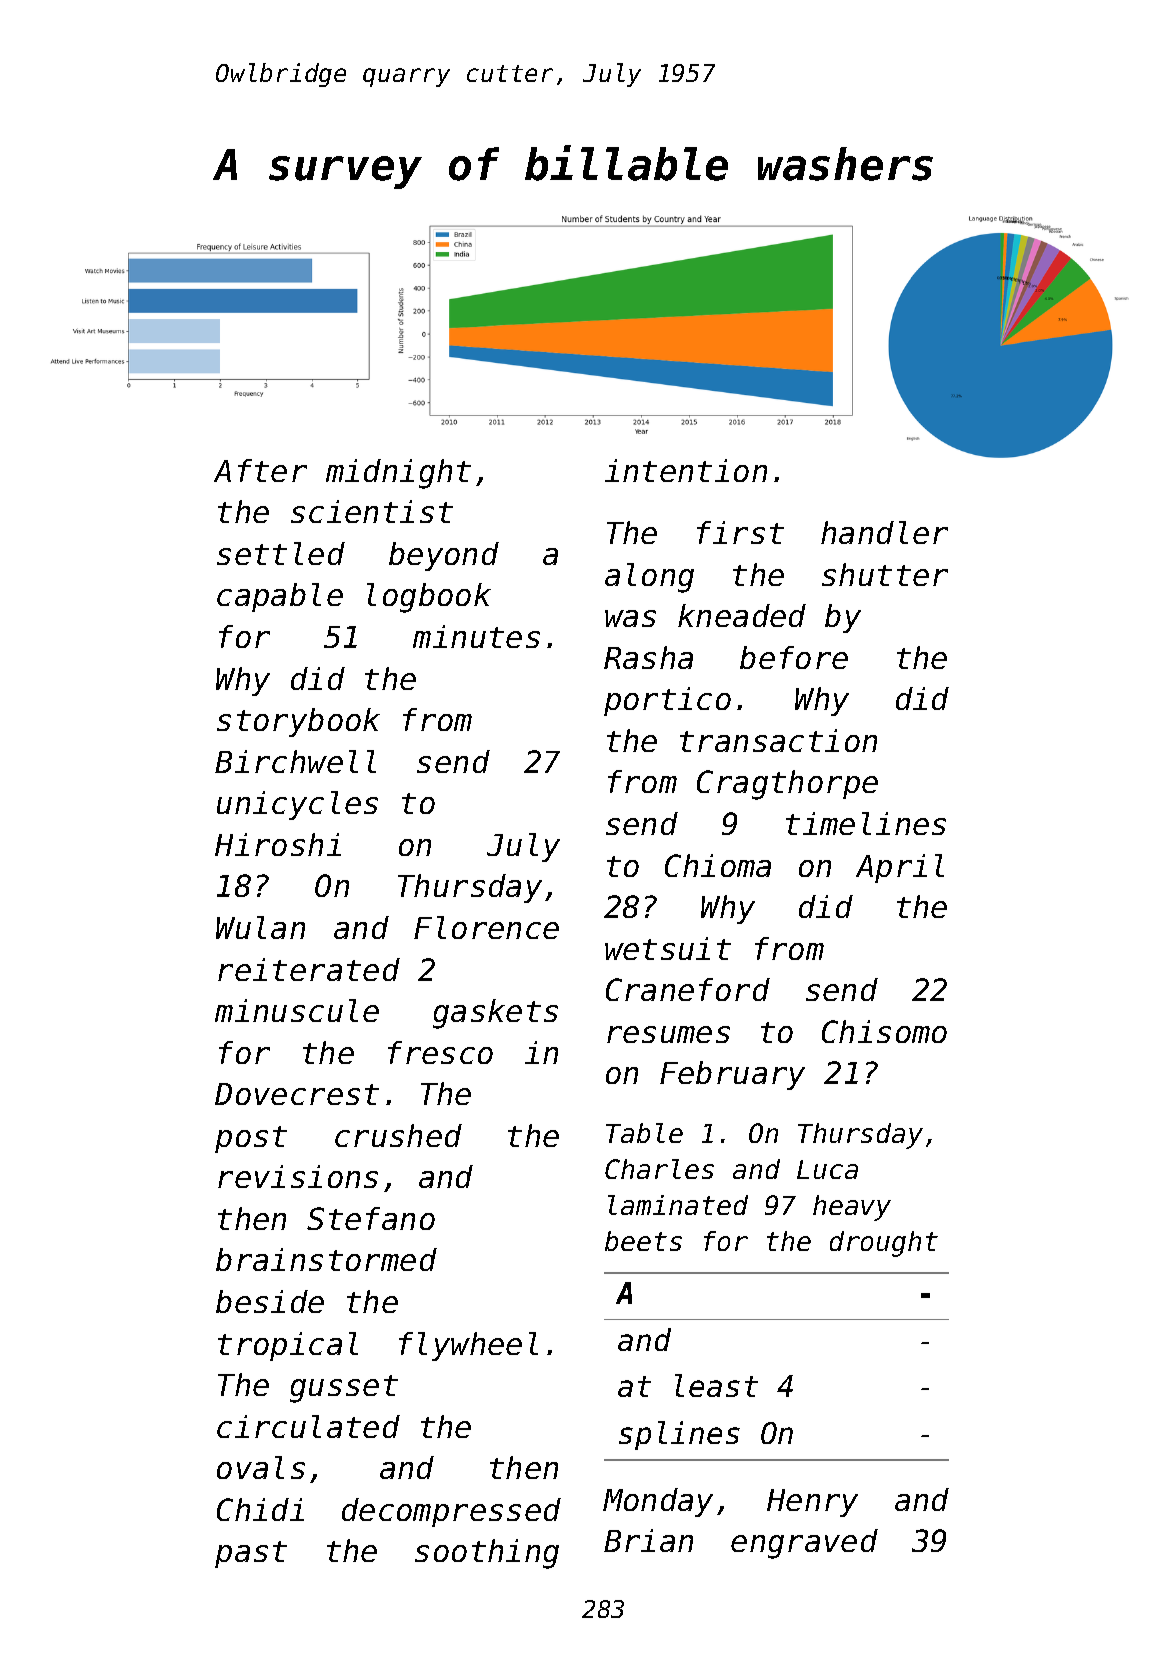 Image resolution: width=1165 pixels, height=1654 pixels. Describe the element at coordinates (398, 1135) in the screenshot. I see `crushed` at that location.
